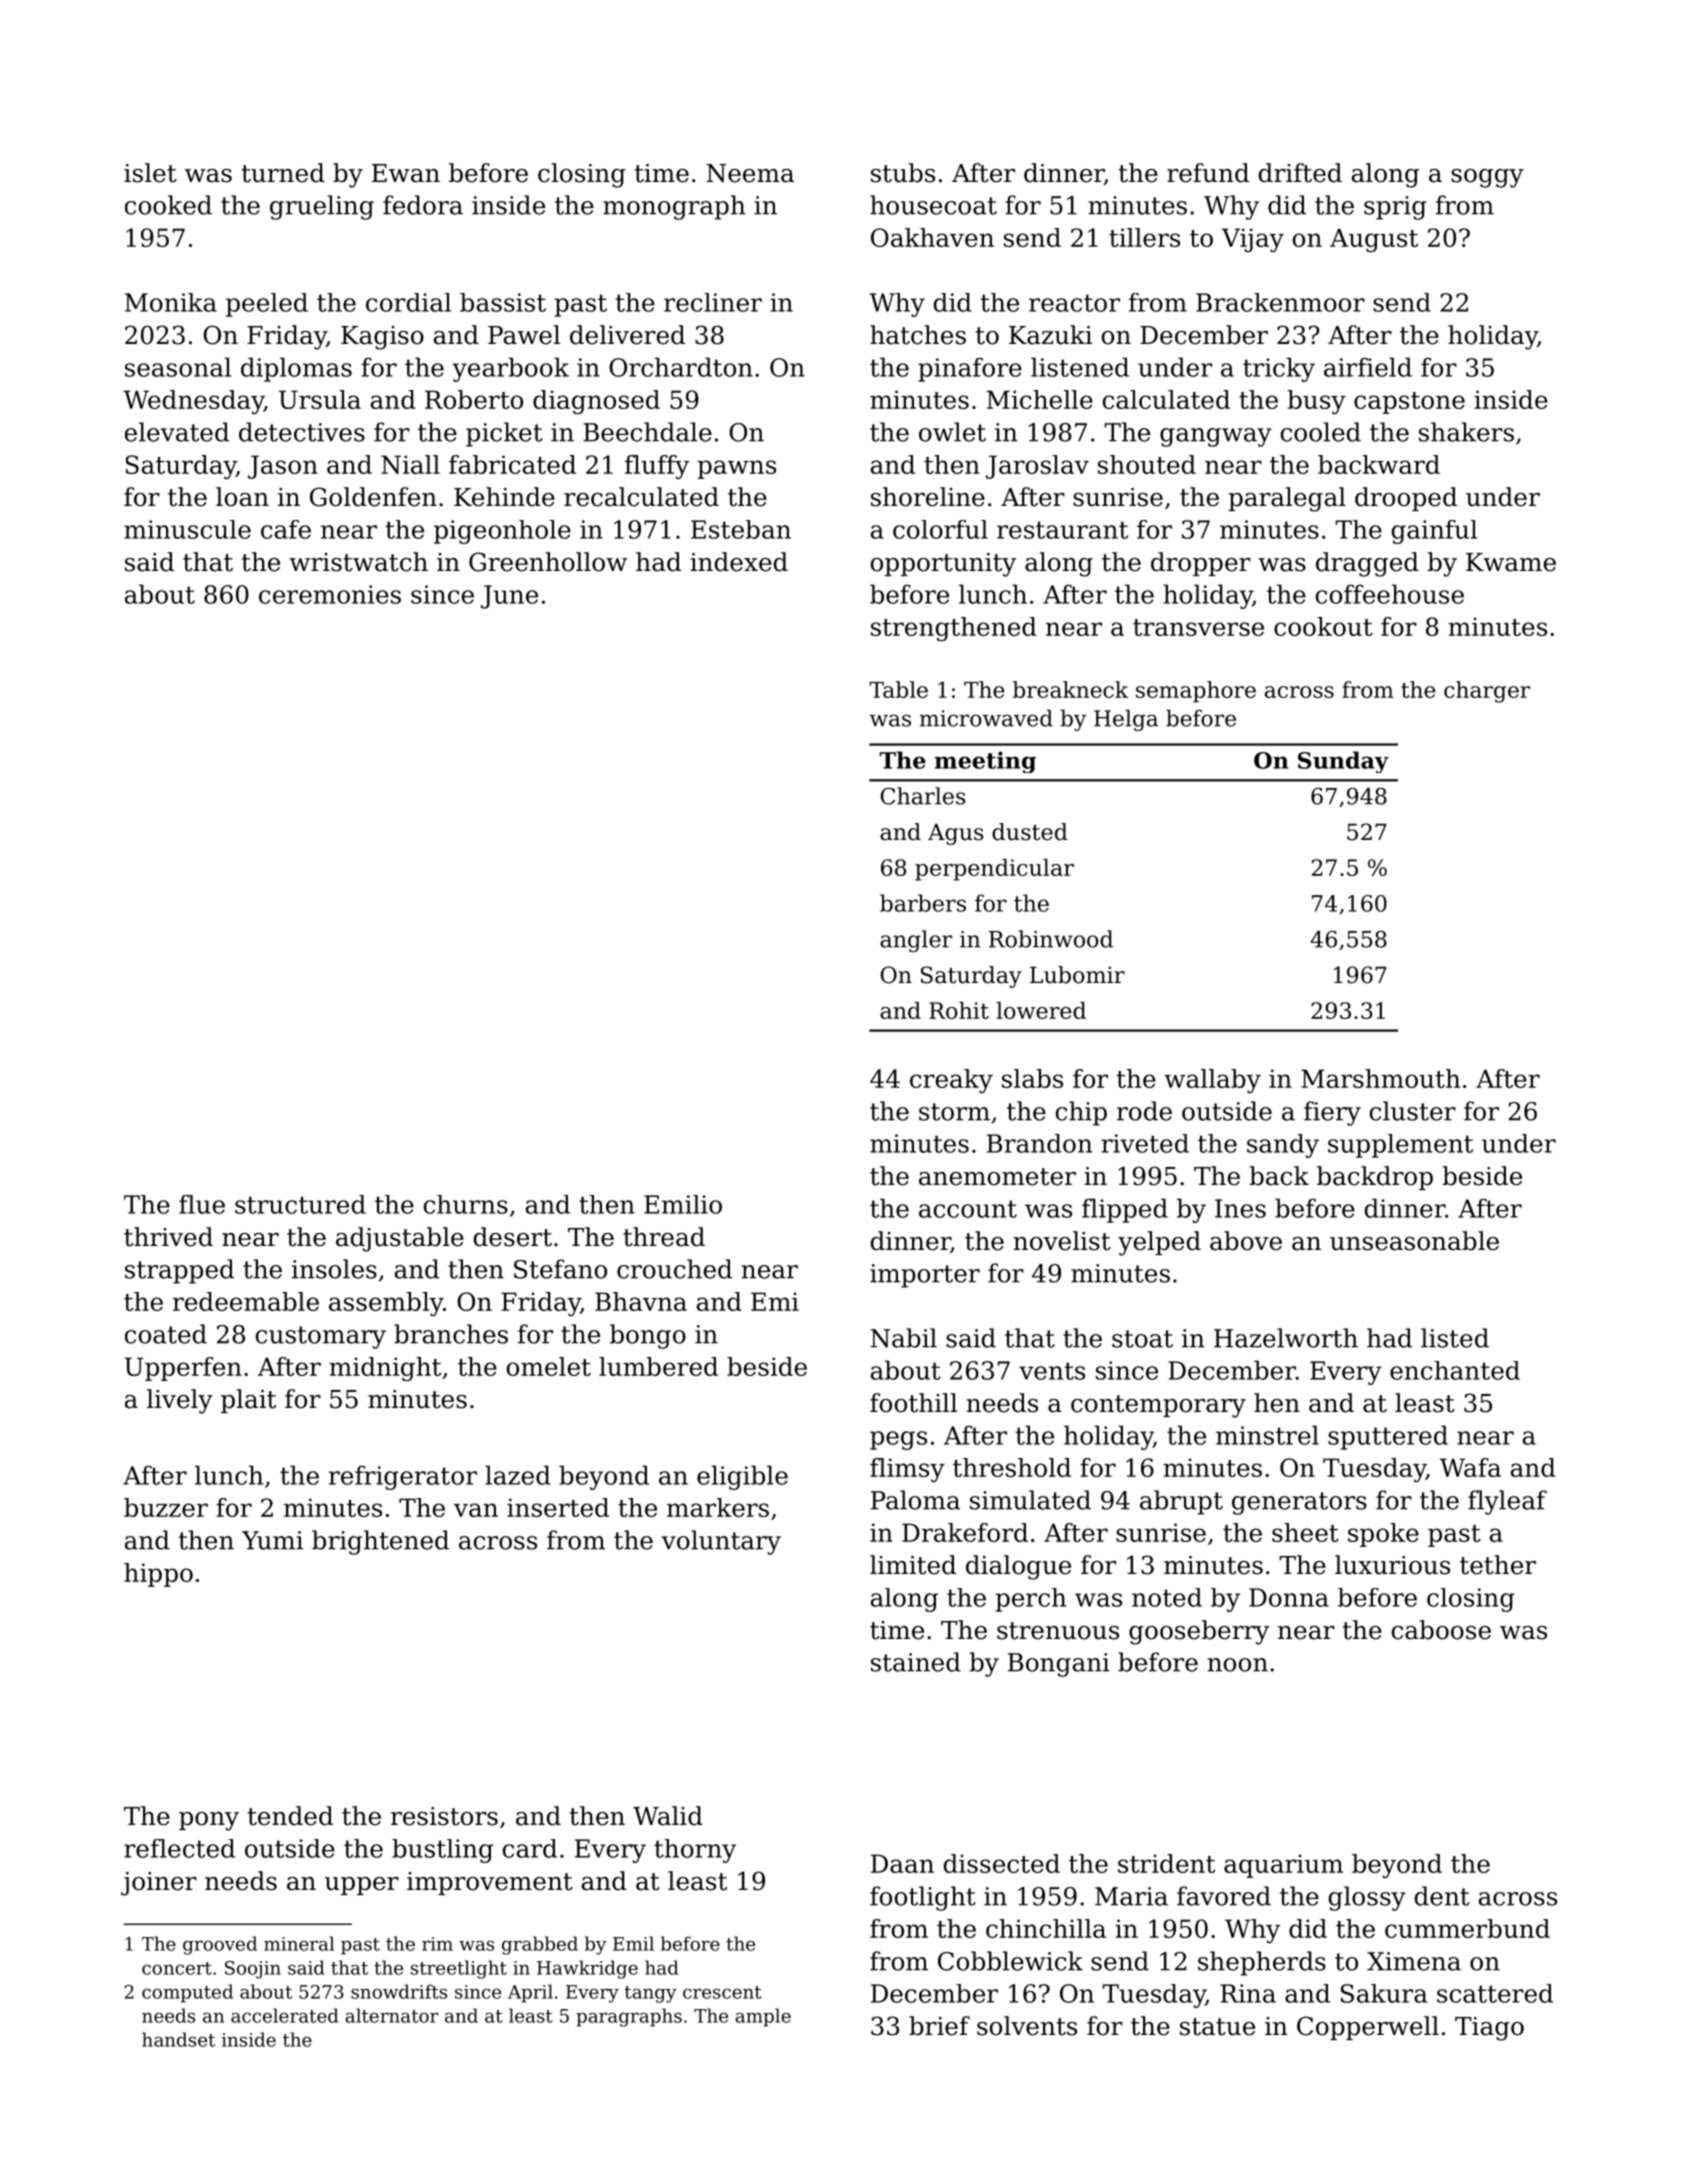 This page has height=2178, width=1683. Describe the element at coordinates (903, 173) in the page. I see `stubs` at that location.
